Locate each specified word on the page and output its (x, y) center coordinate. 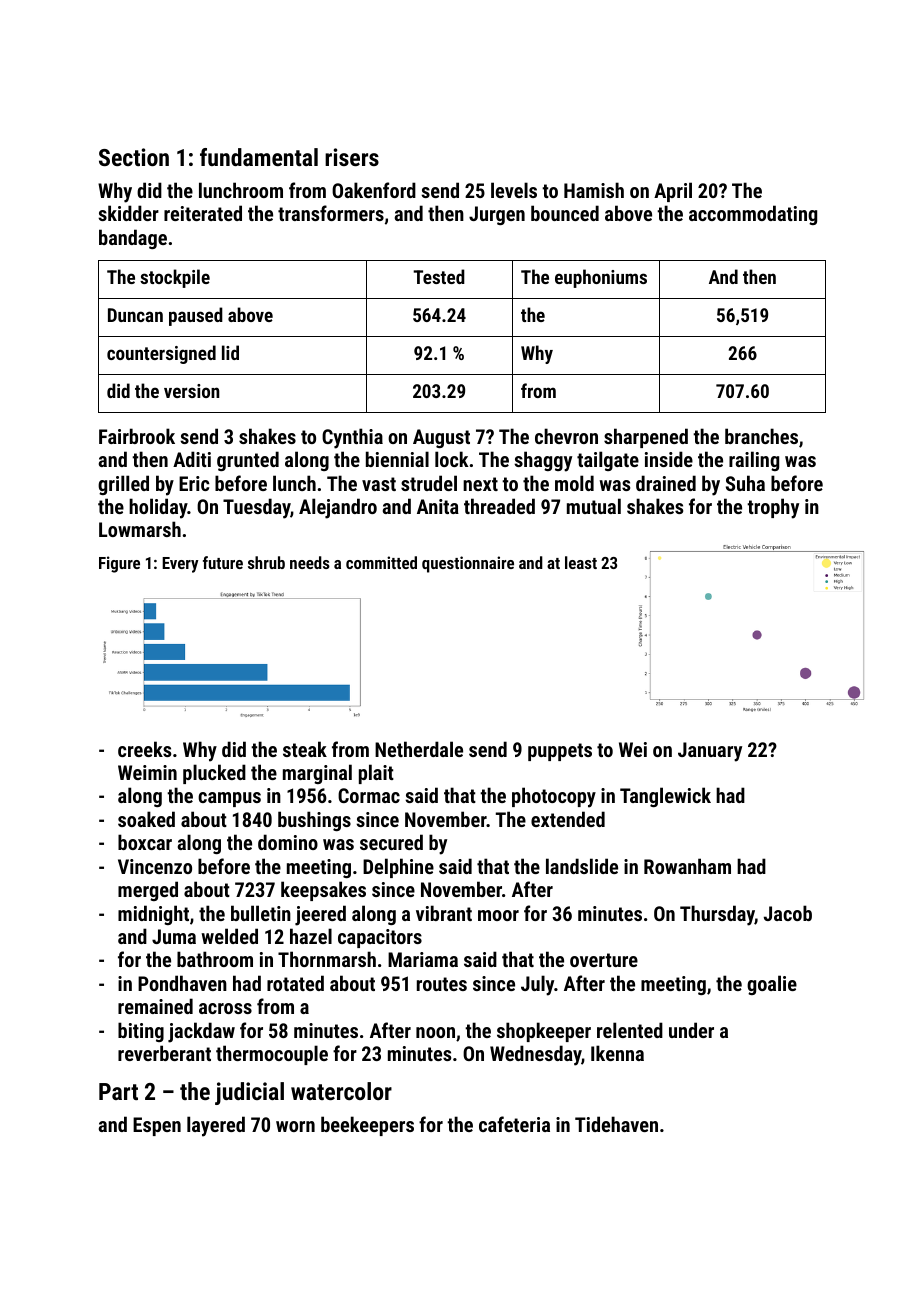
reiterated (203, 213)
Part (118, 1091)
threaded (499, 506)
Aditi (192, 459)
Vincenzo (155, 866)
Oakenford (374, 190)
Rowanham (687, 866)
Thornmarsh (327, 959)
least (581, 562)
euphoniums (601, 278)
